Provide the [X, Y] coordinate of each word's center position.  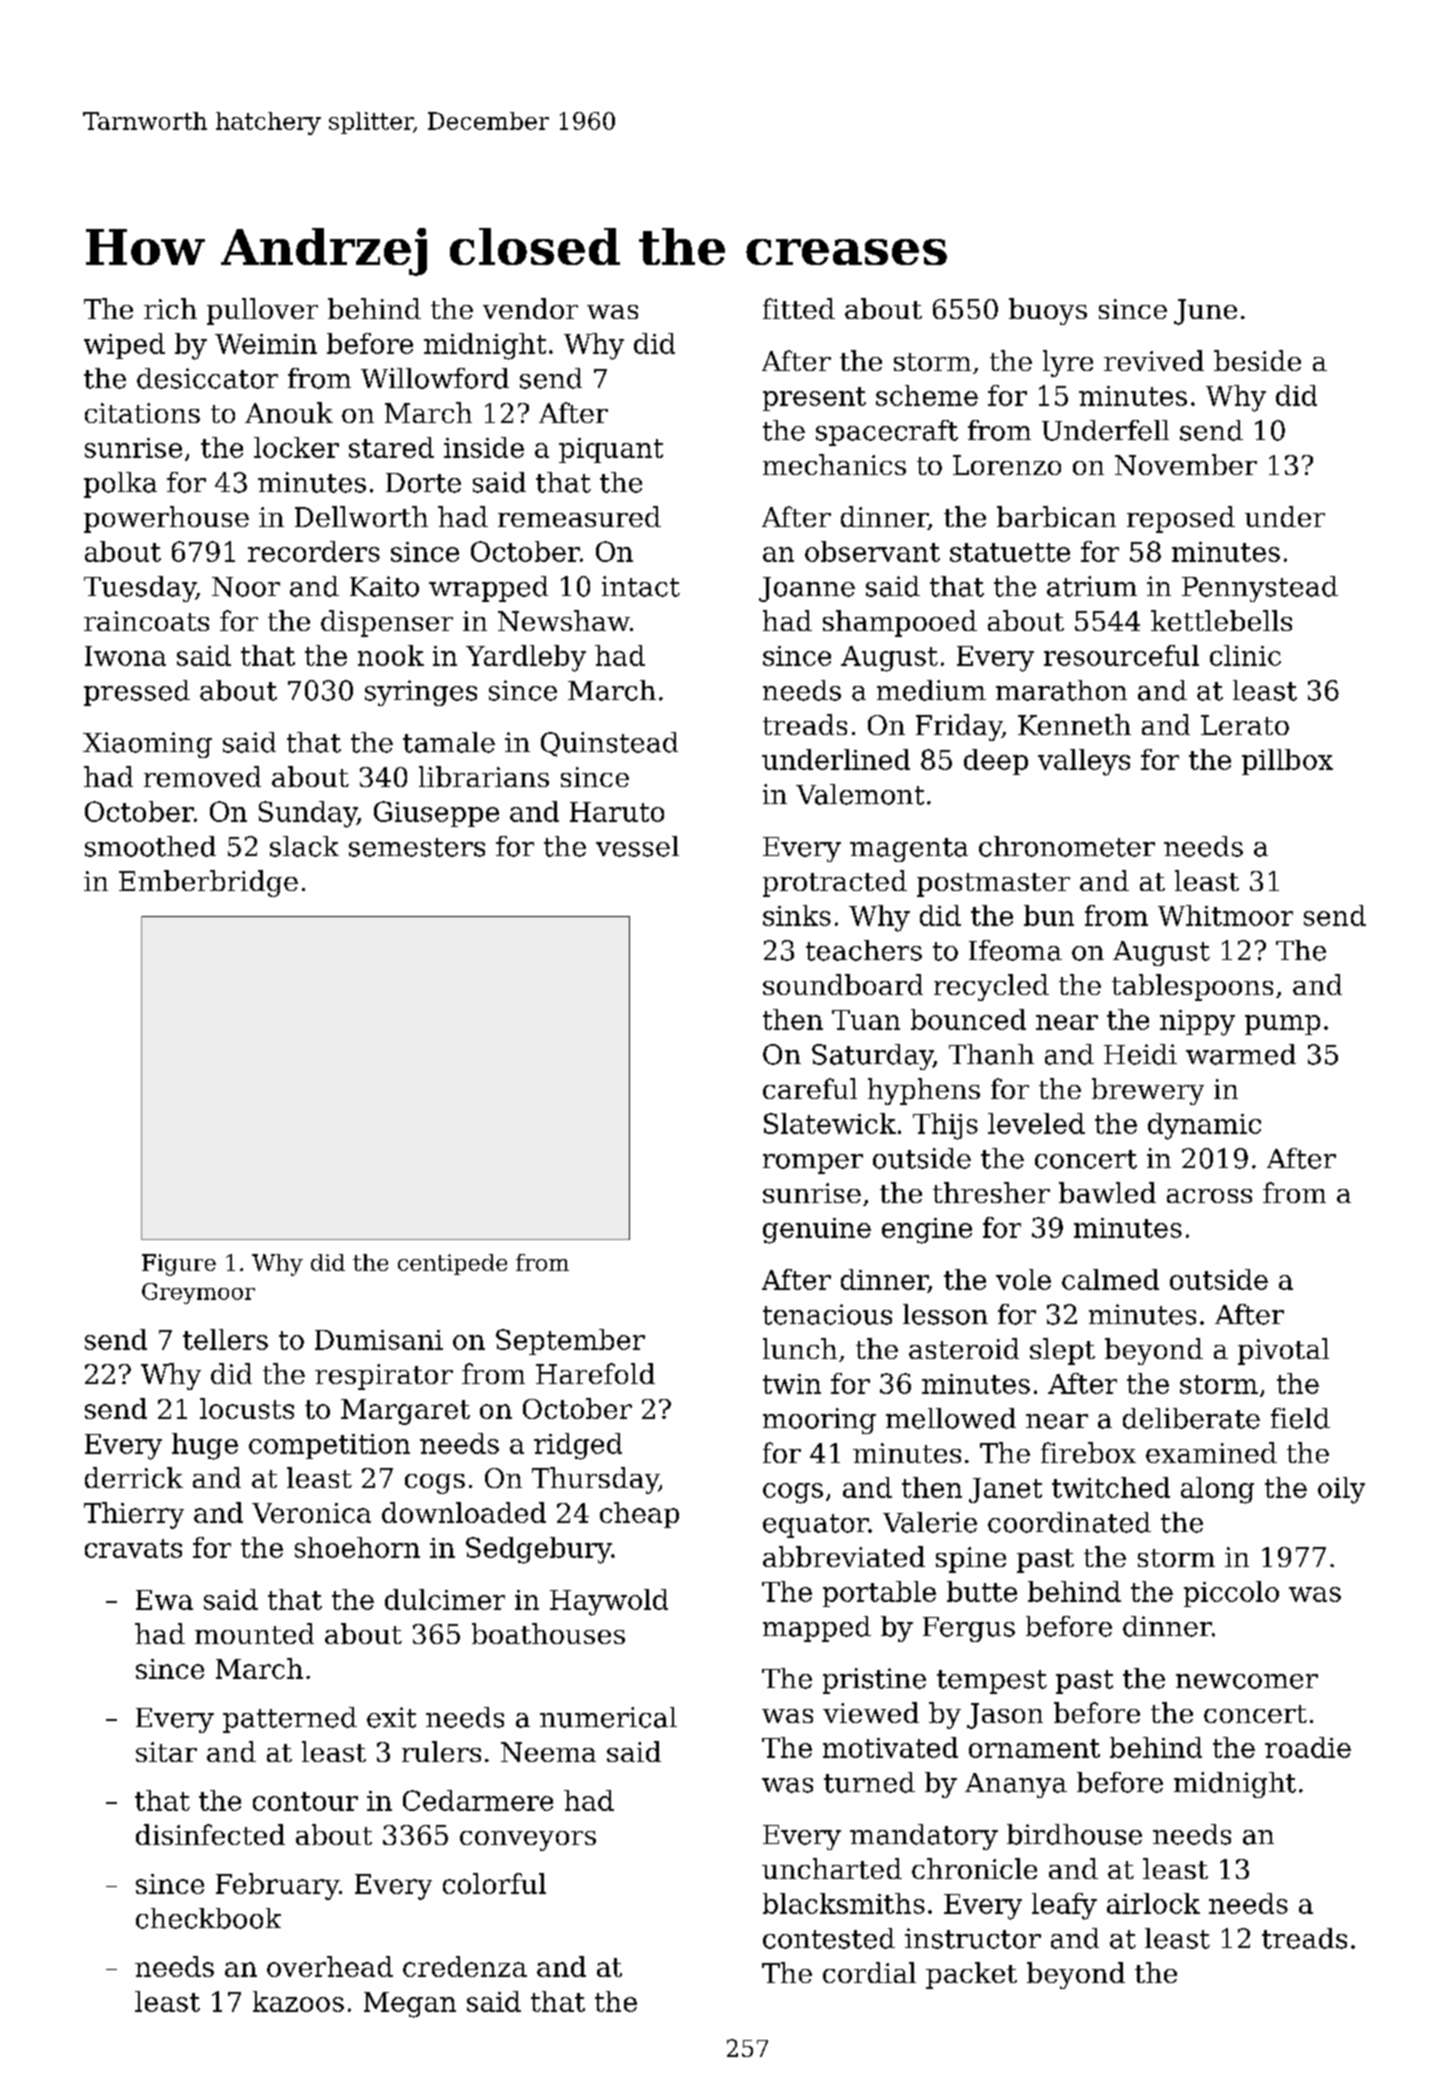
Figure [179, 1265]
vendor [530, 308]
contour [305, 1801]
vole [1023, 1279]
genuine [817, 1231]
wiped [124, 346]
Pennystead [1260, 589]
